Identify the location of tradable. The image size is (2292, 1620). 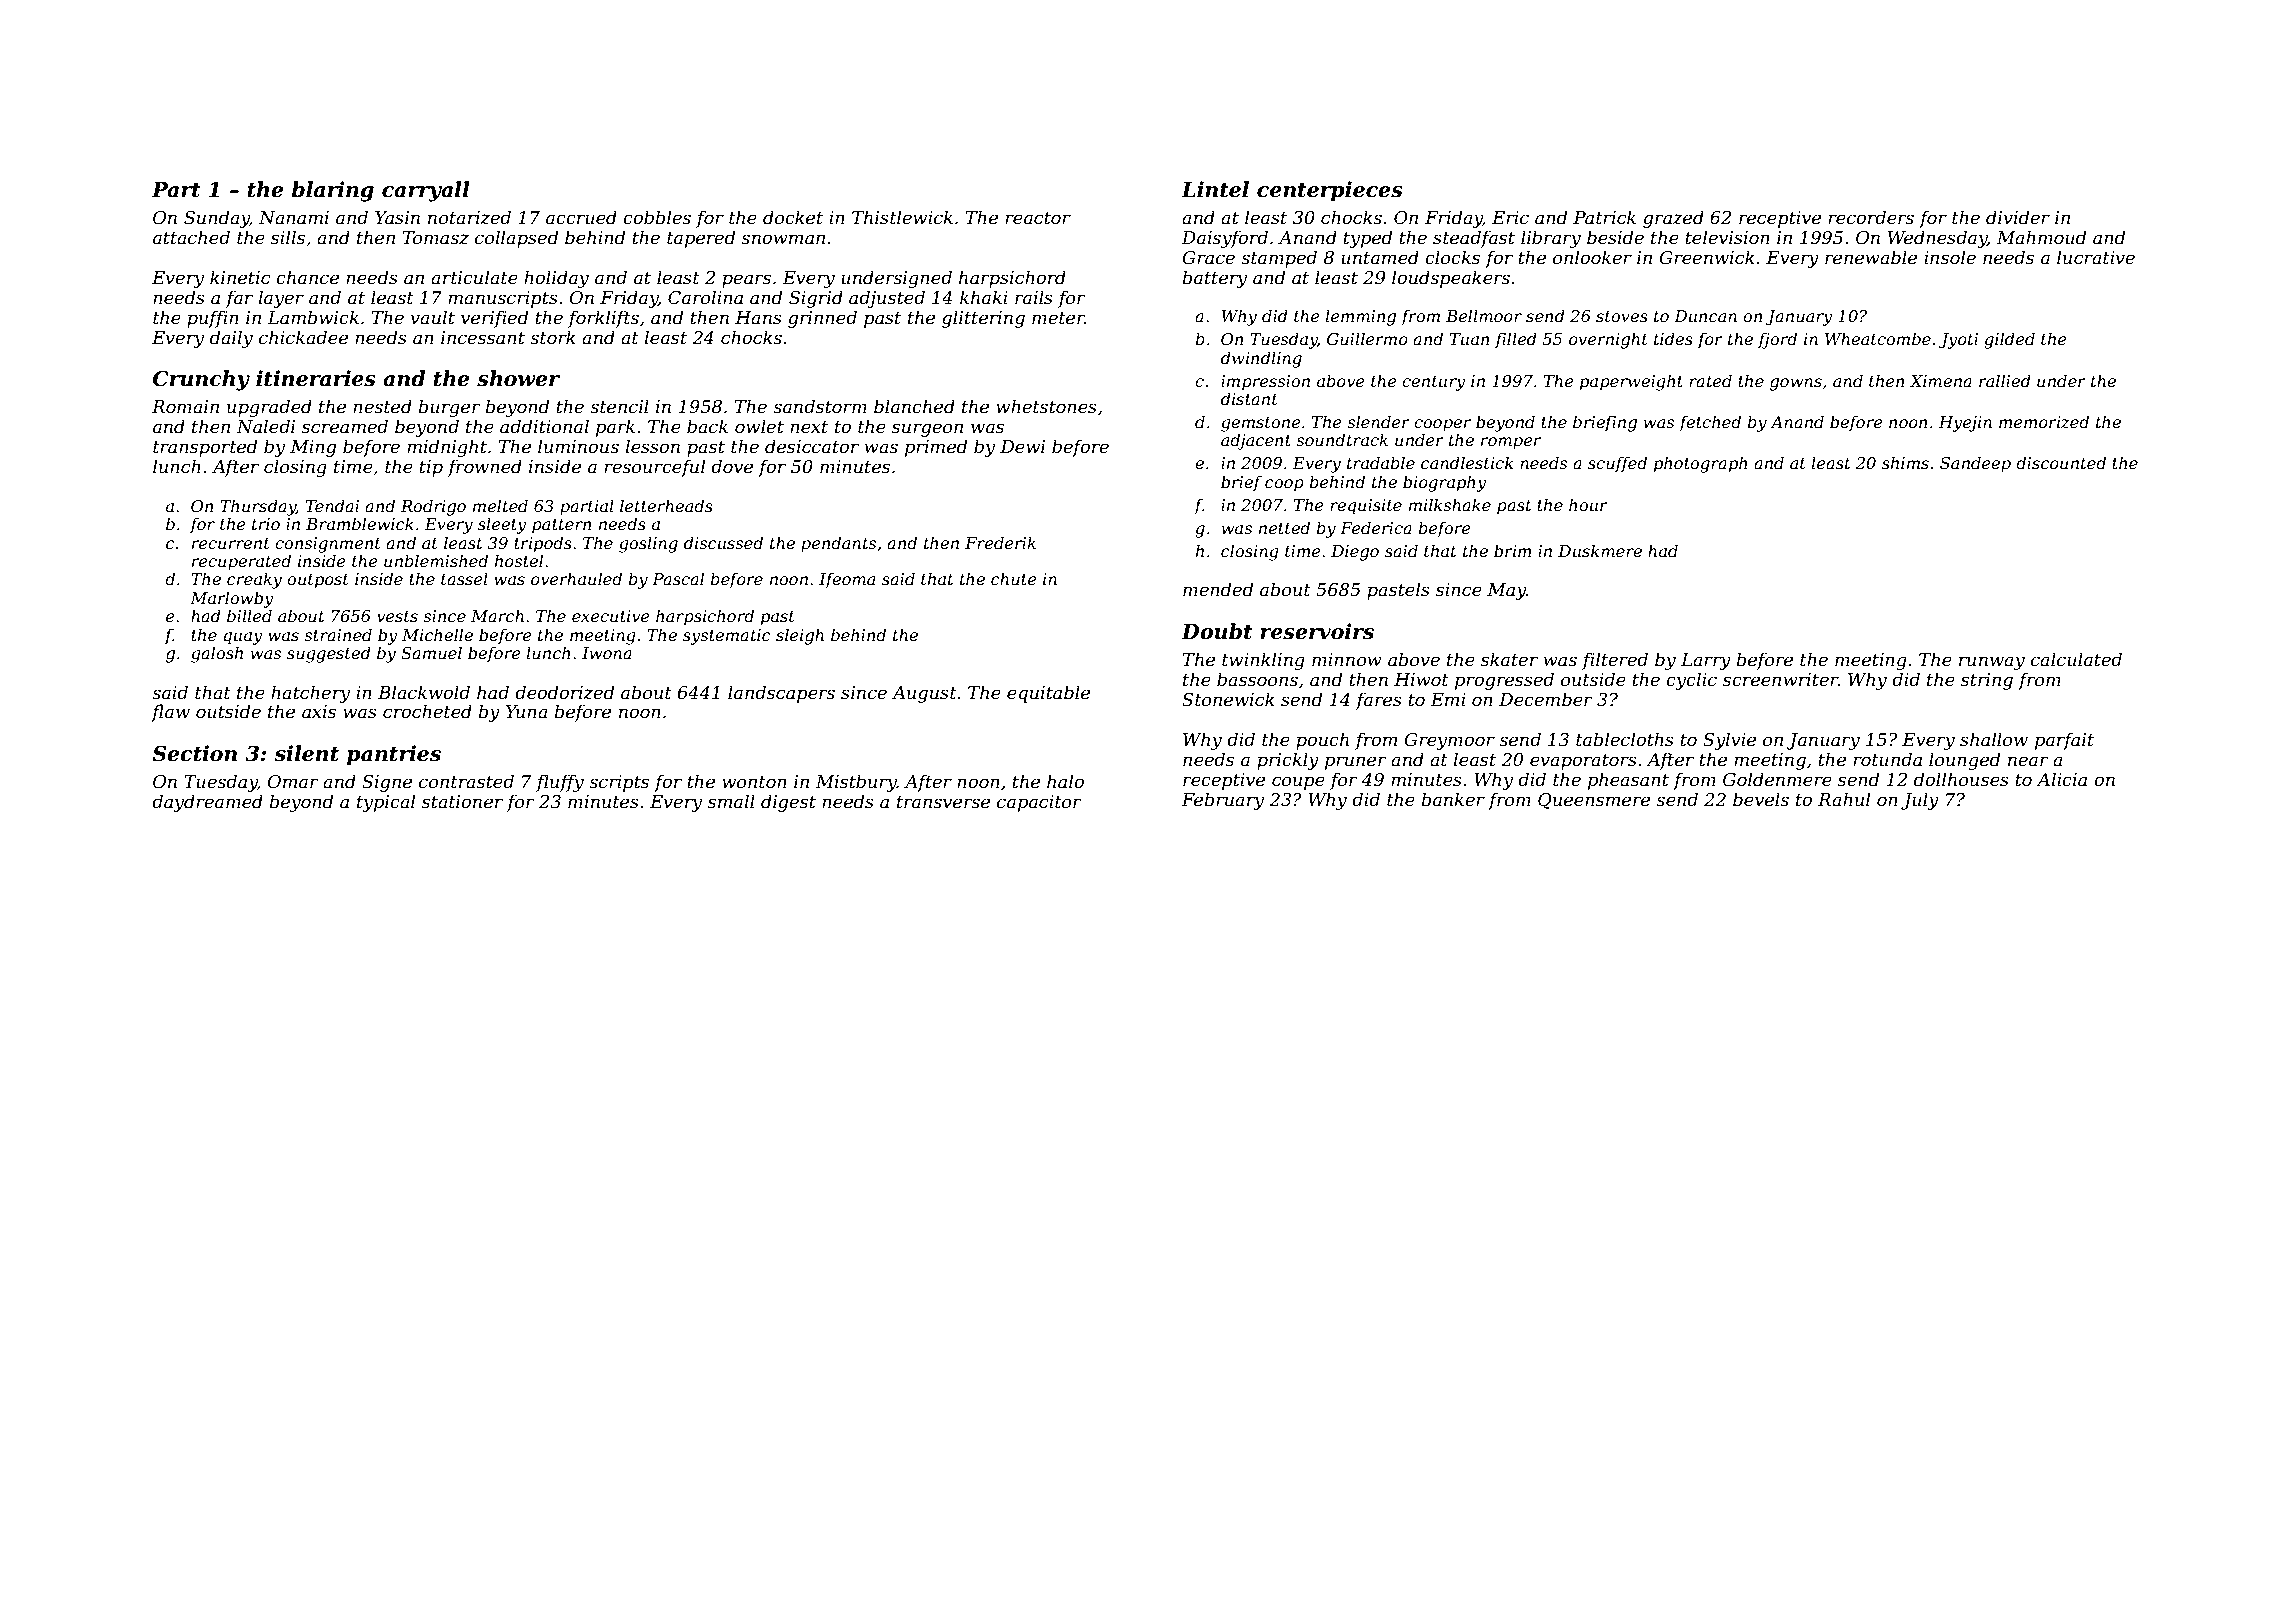
(1381, 462).
